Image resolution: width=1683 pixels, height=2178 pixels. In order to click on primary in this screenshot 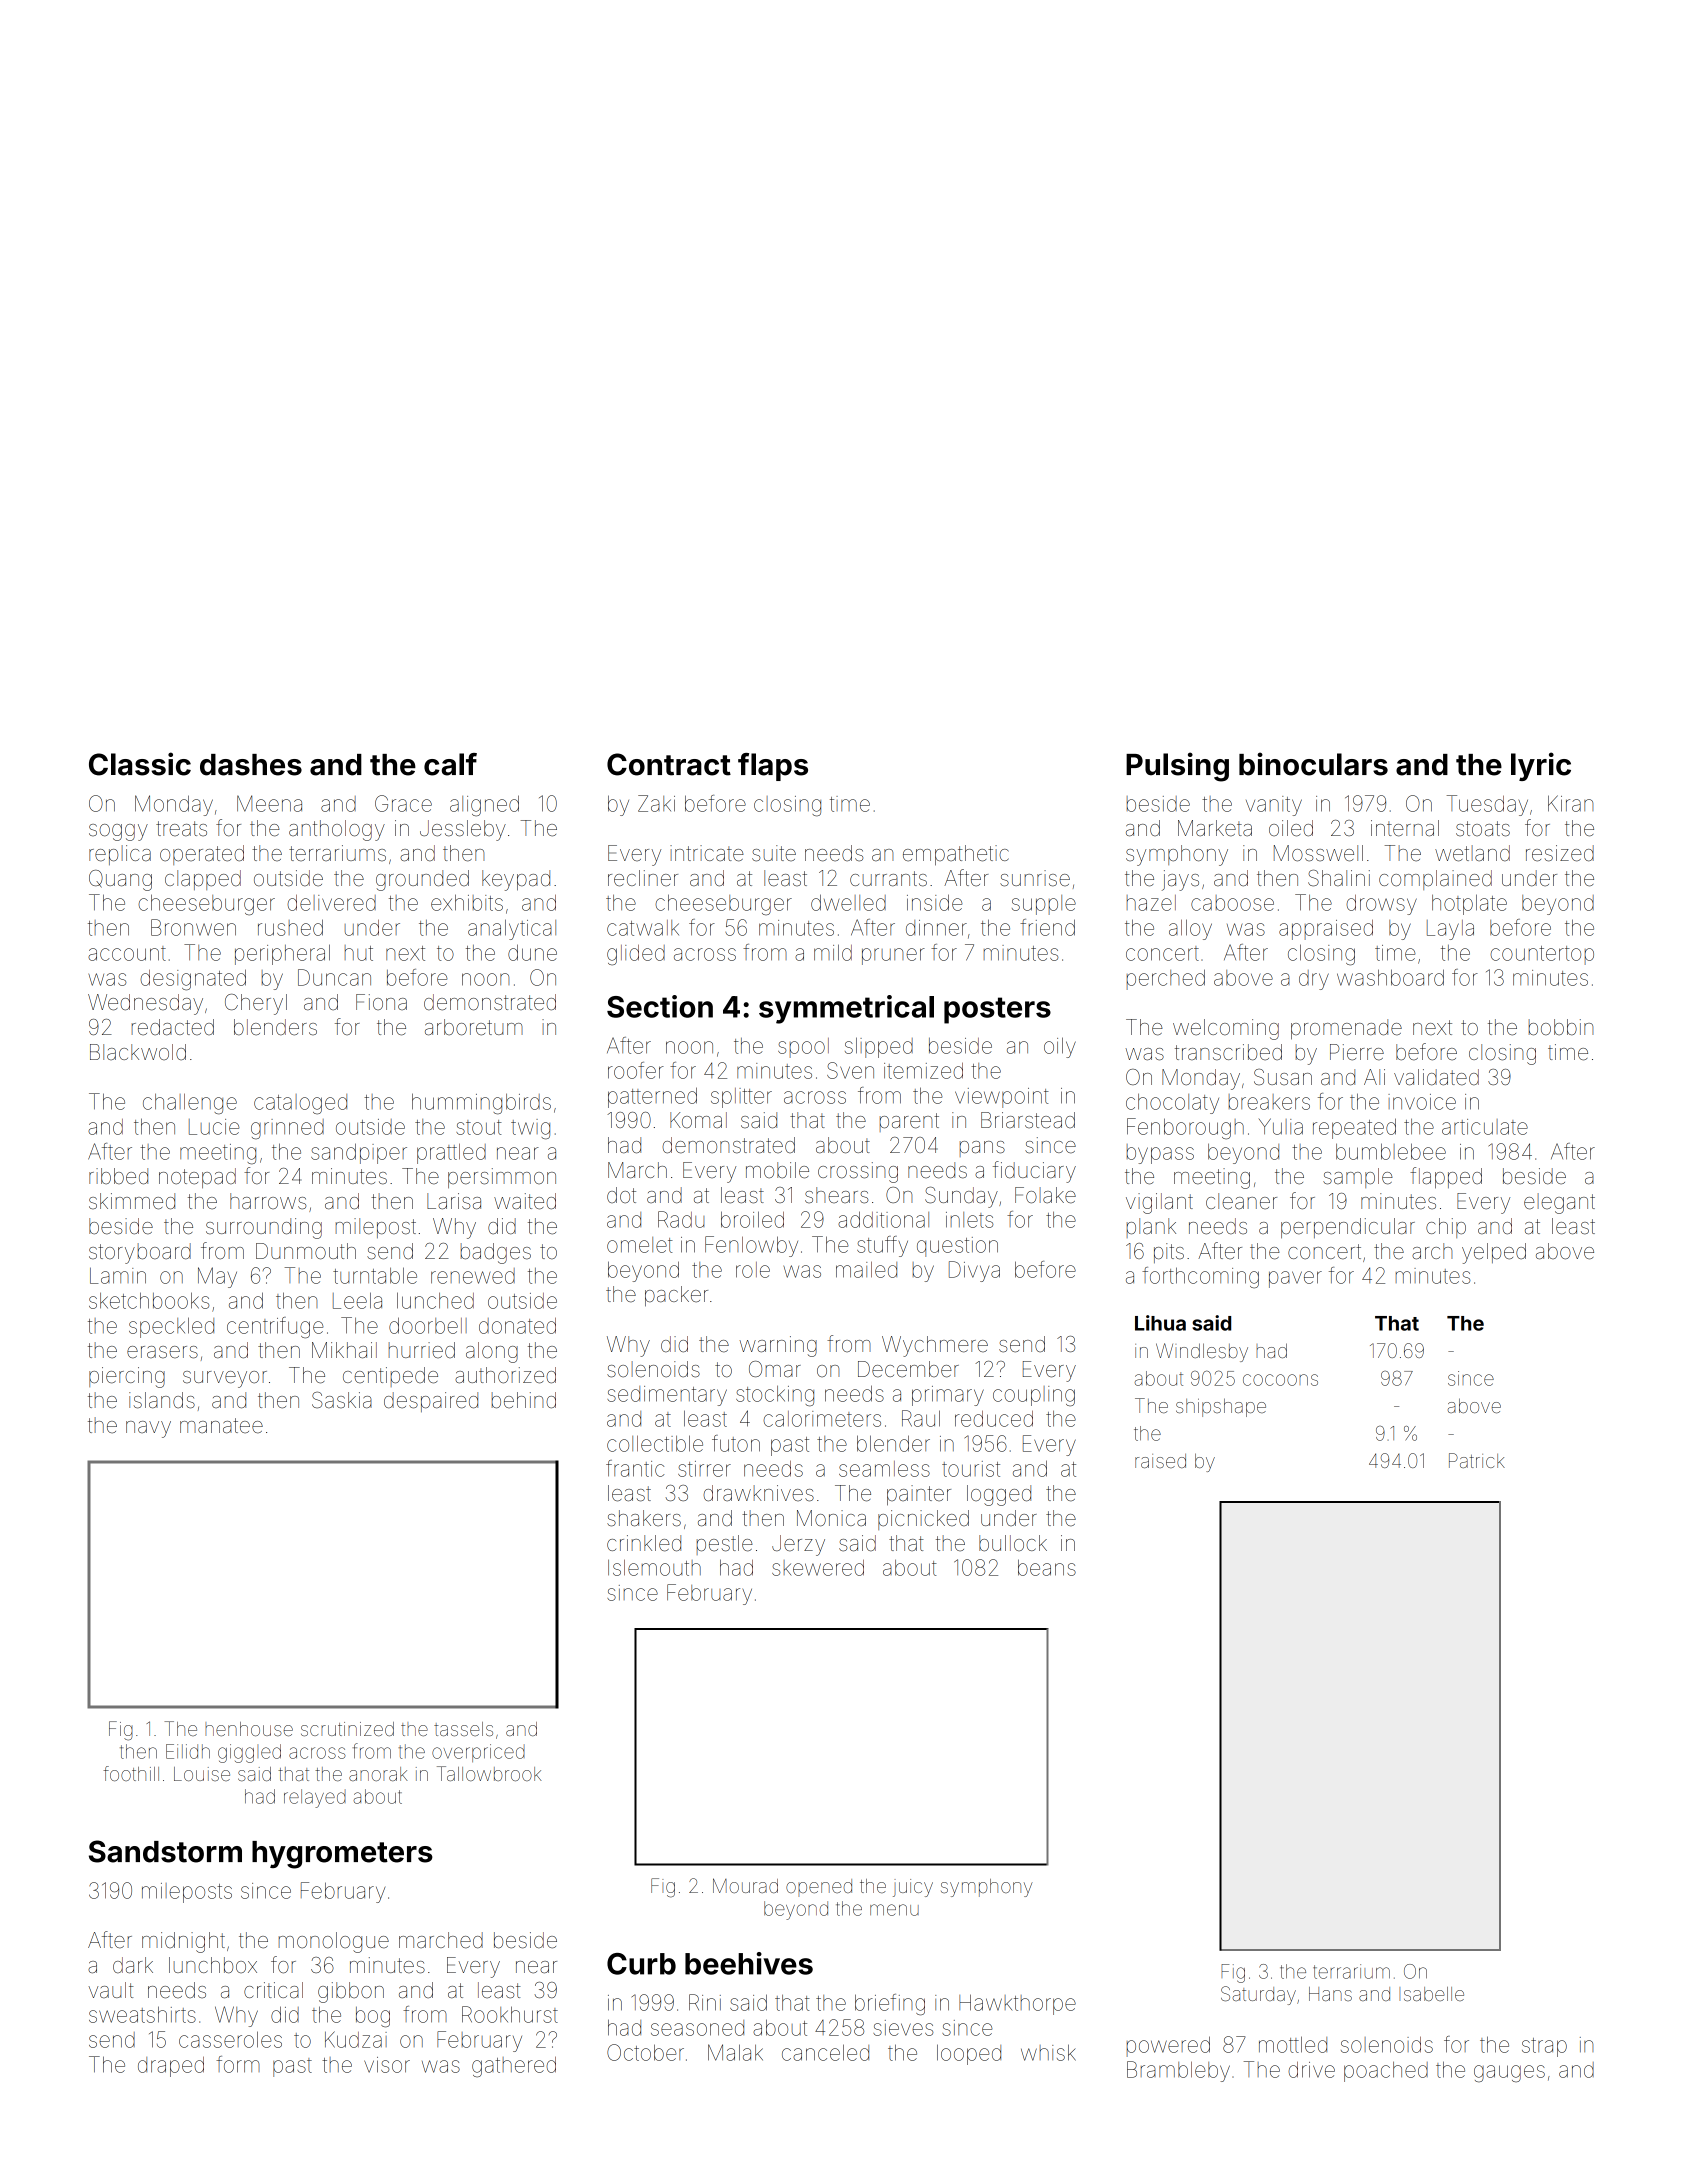, I will do `click(948, 1396)`.
